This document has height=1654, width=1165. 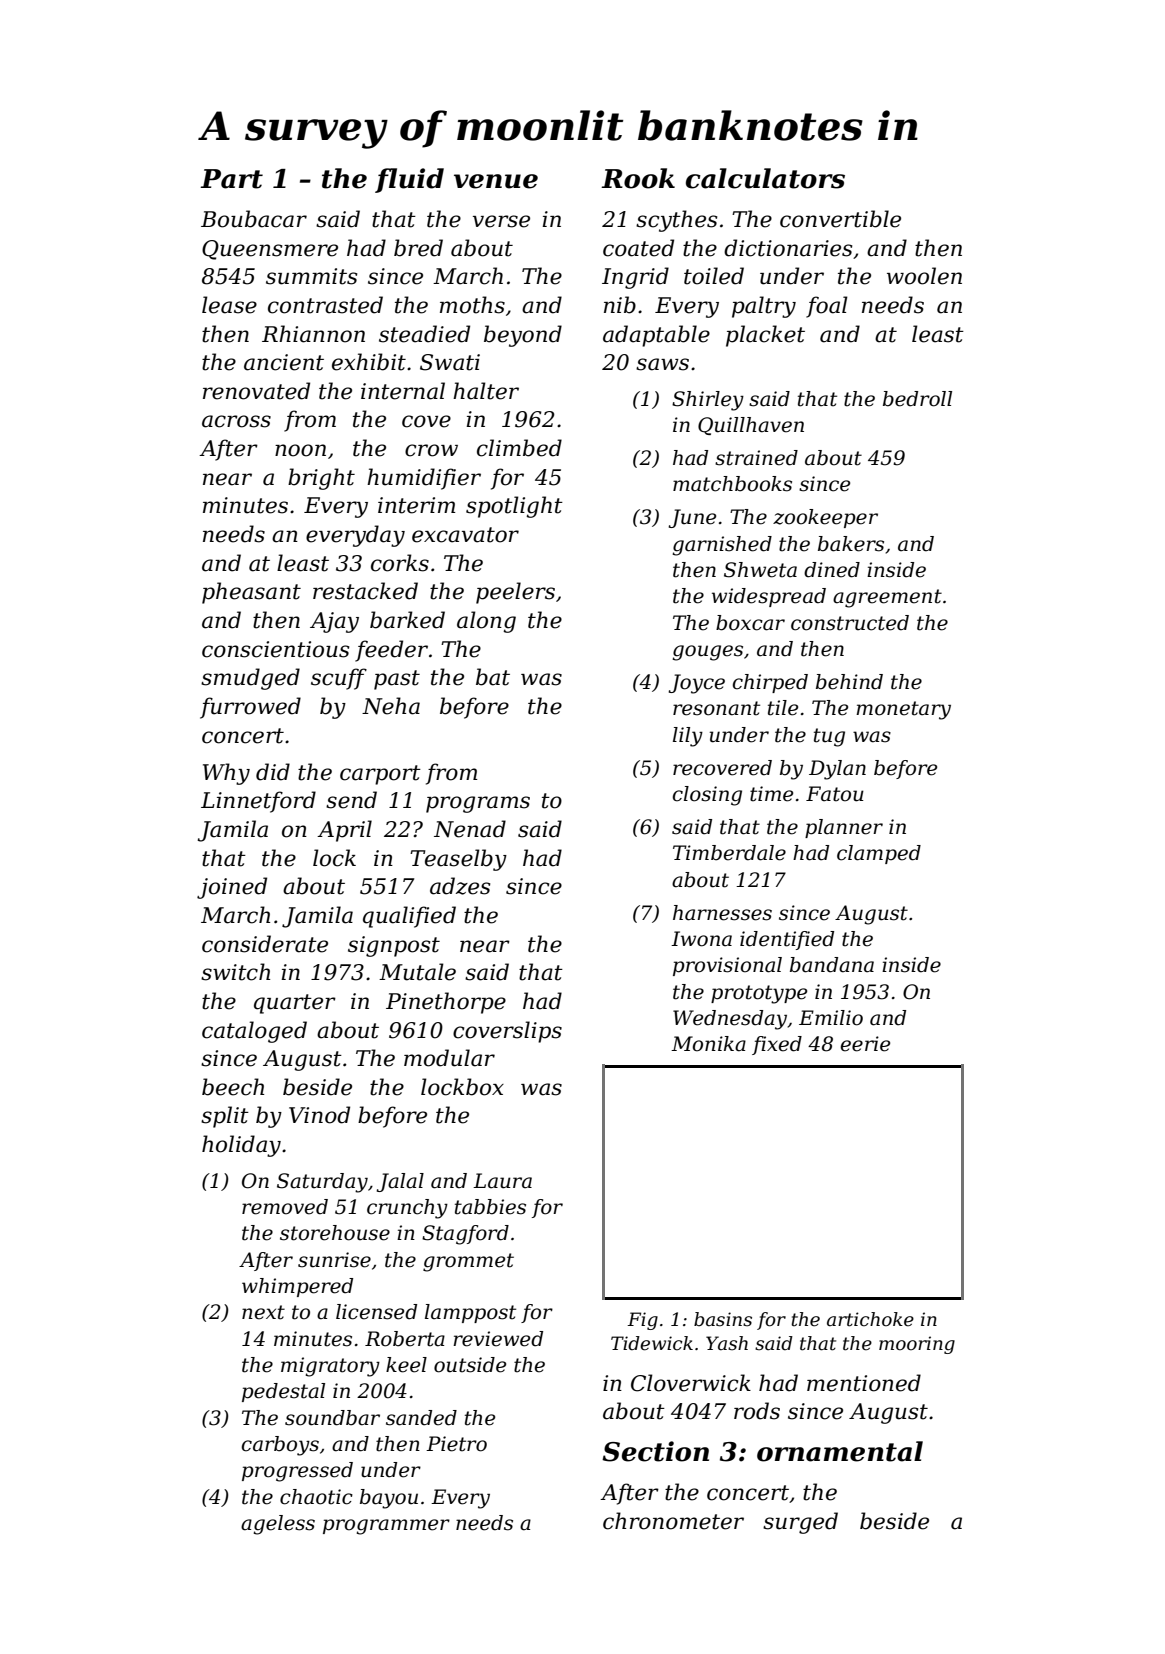 What do you see at coordinates (231, 179) in the document?
I see `Part` at bounding box center [231, 179].
